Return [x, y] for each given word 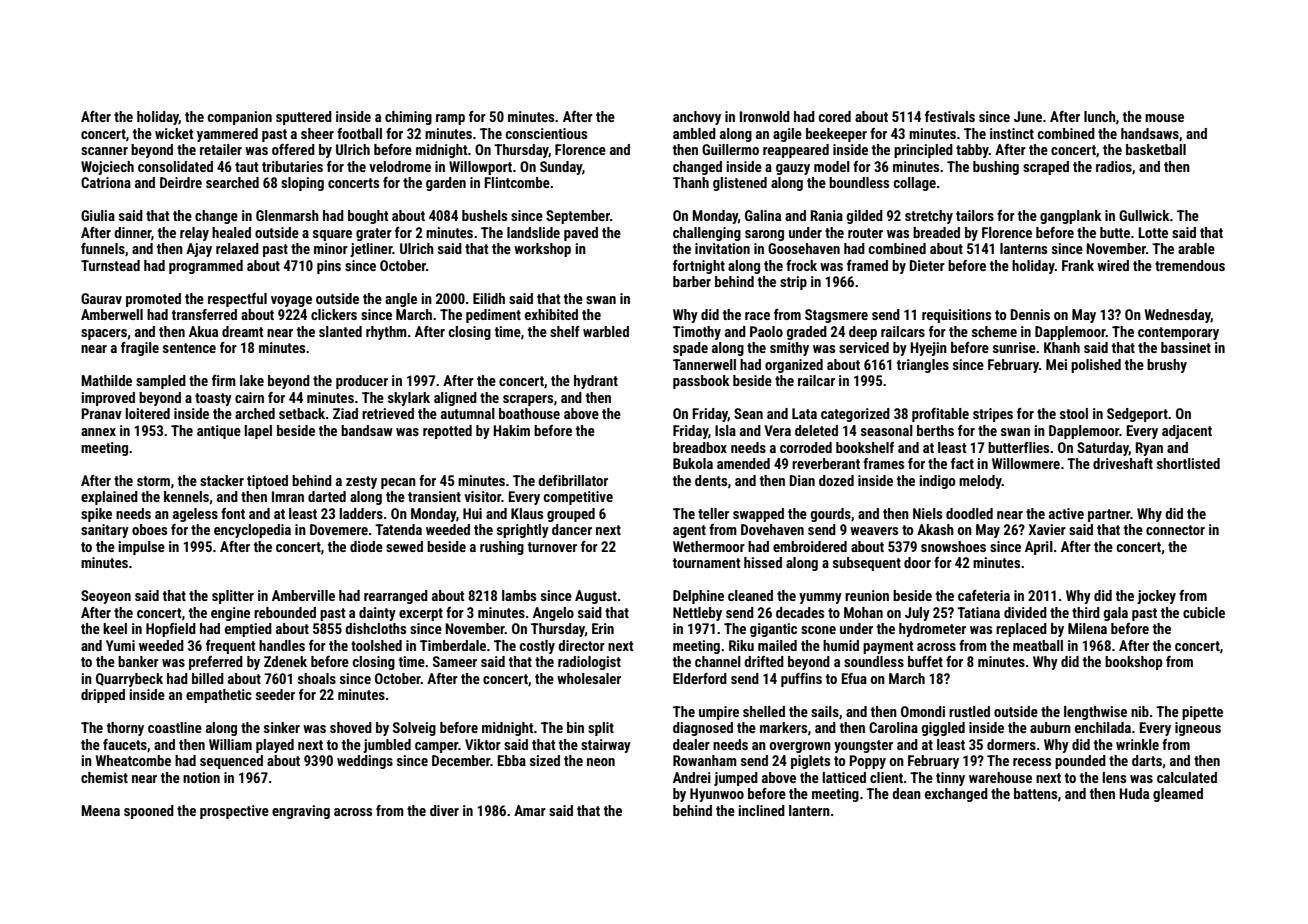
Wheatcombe [133, 760]
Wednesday [1178, 316]
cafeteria [984, 595]
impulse [141, 548]
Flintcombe [517, 182]
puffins [801, 680]
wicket [174, 133]
